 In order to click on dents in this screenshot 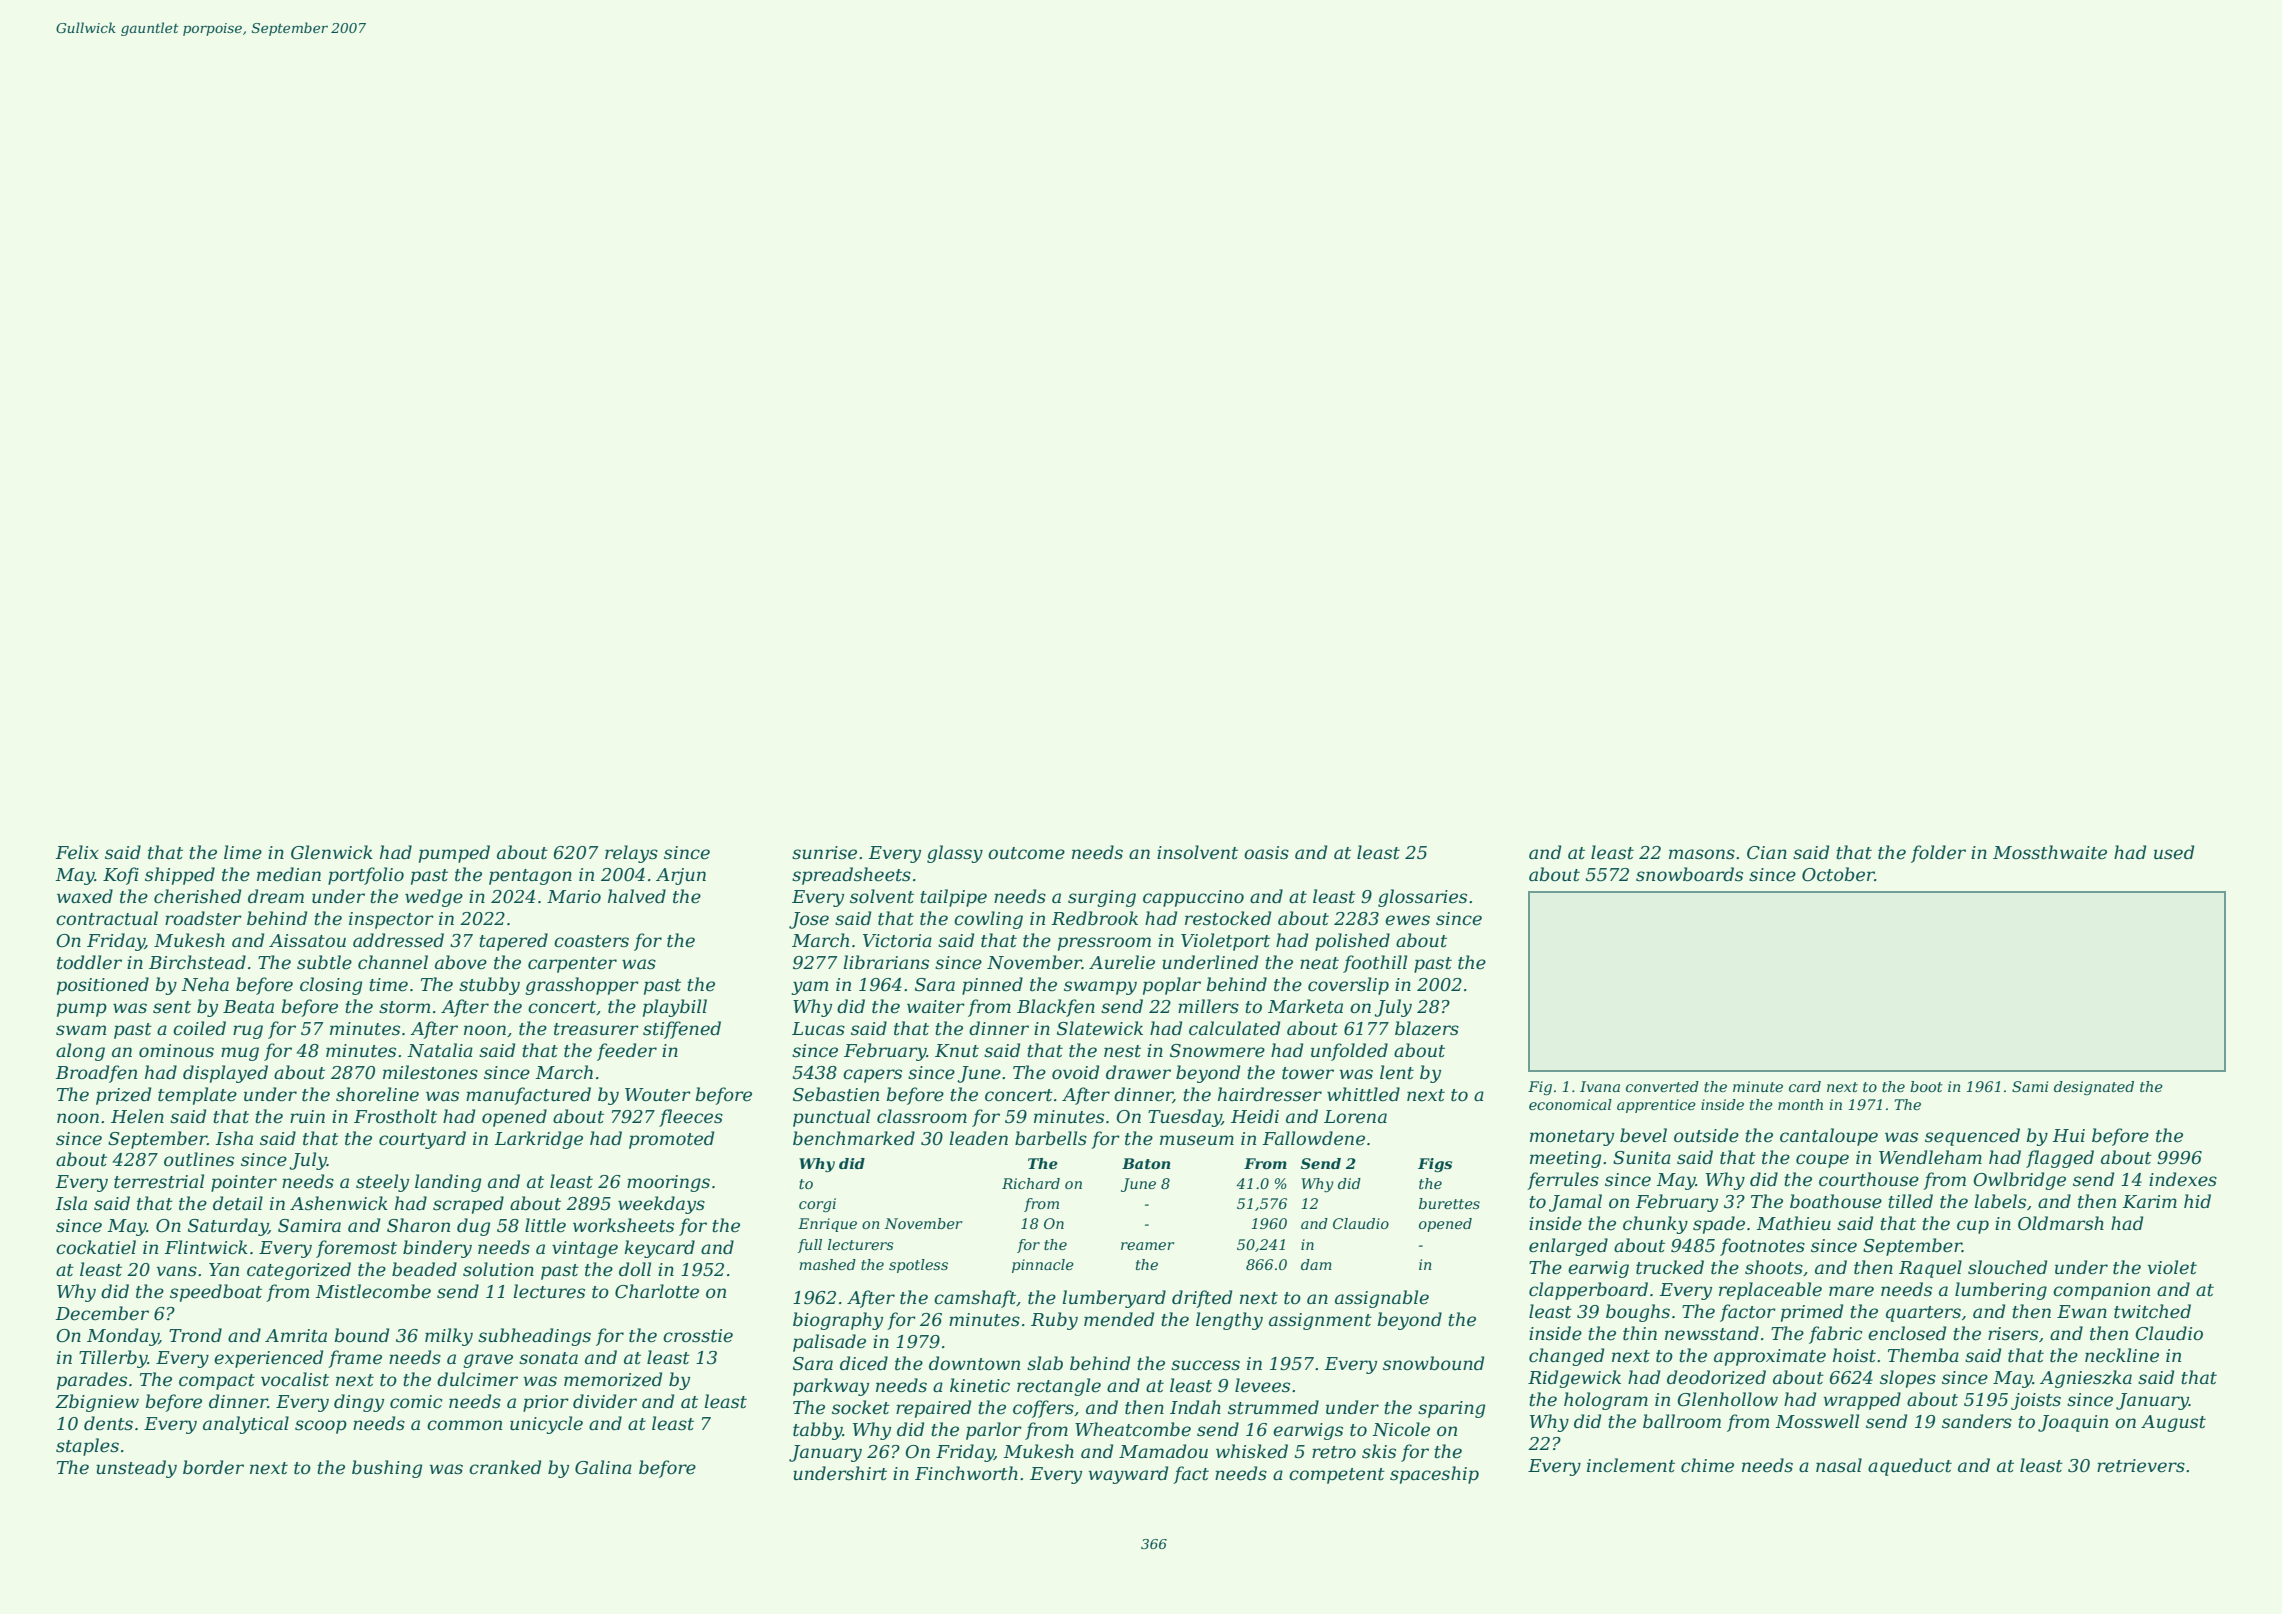, I will do `click(108, 1423)`.
